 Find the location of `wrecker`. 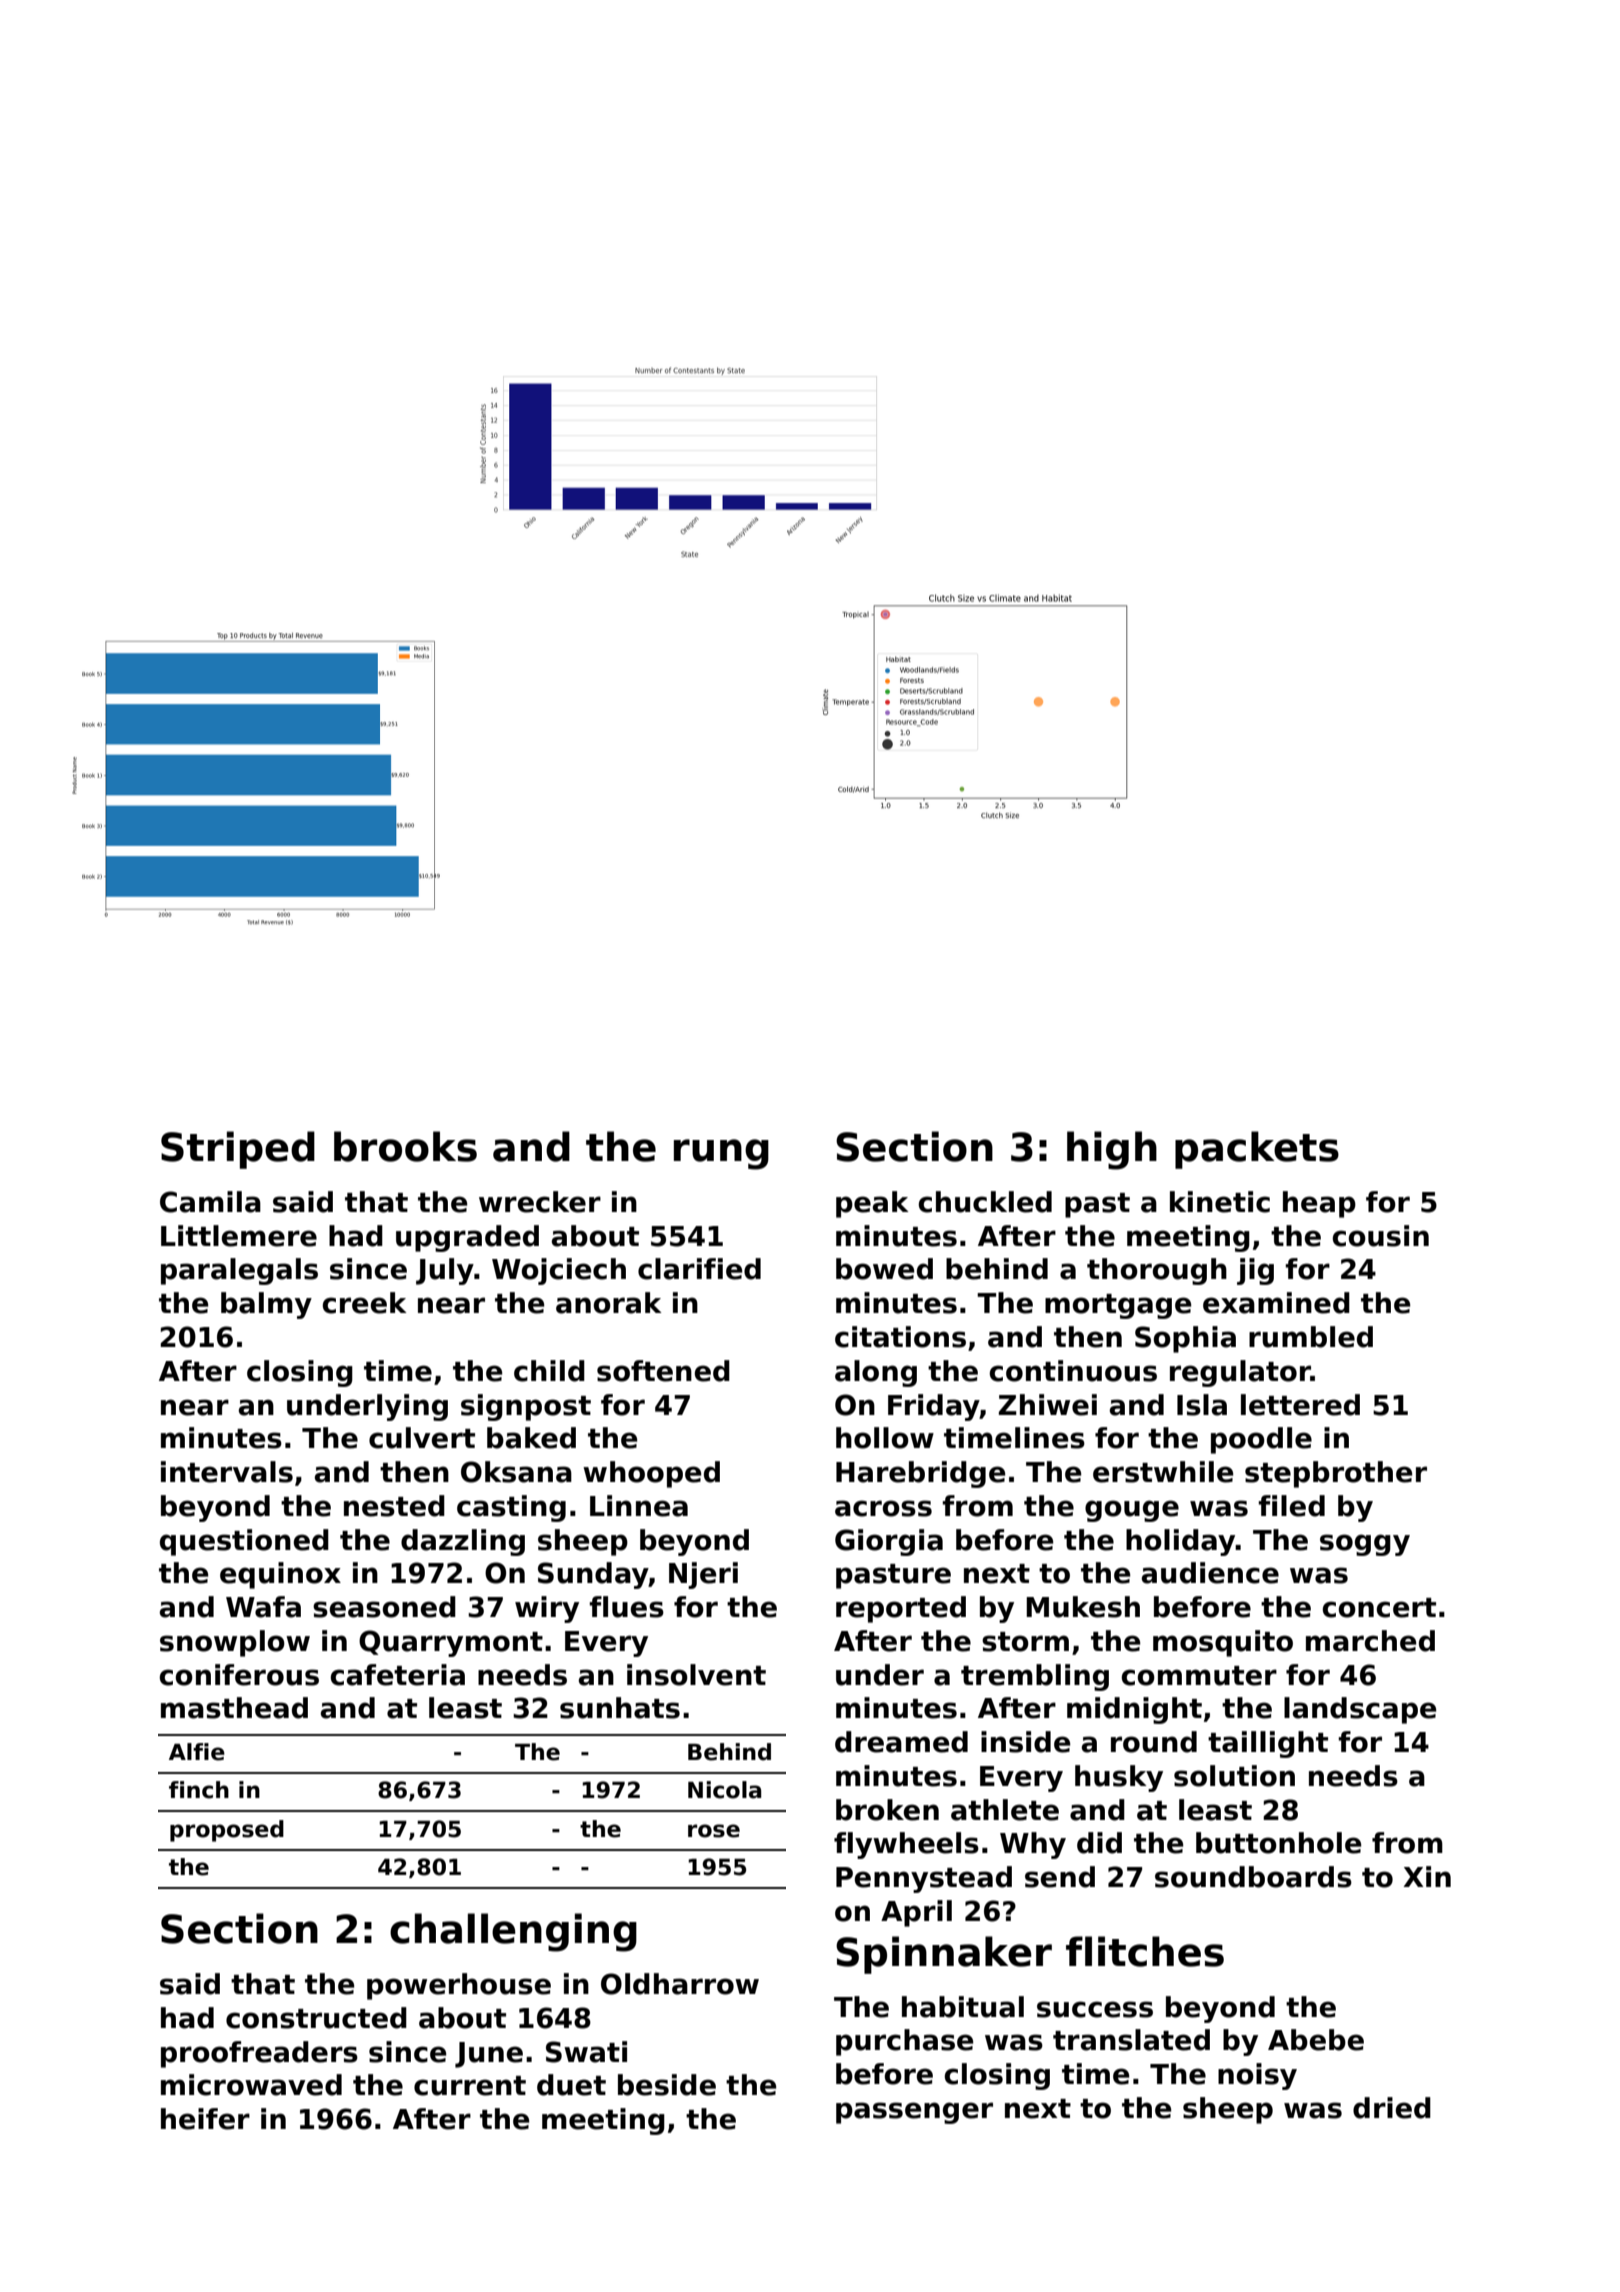

wrecker is located at coordinates (540, 1202).
